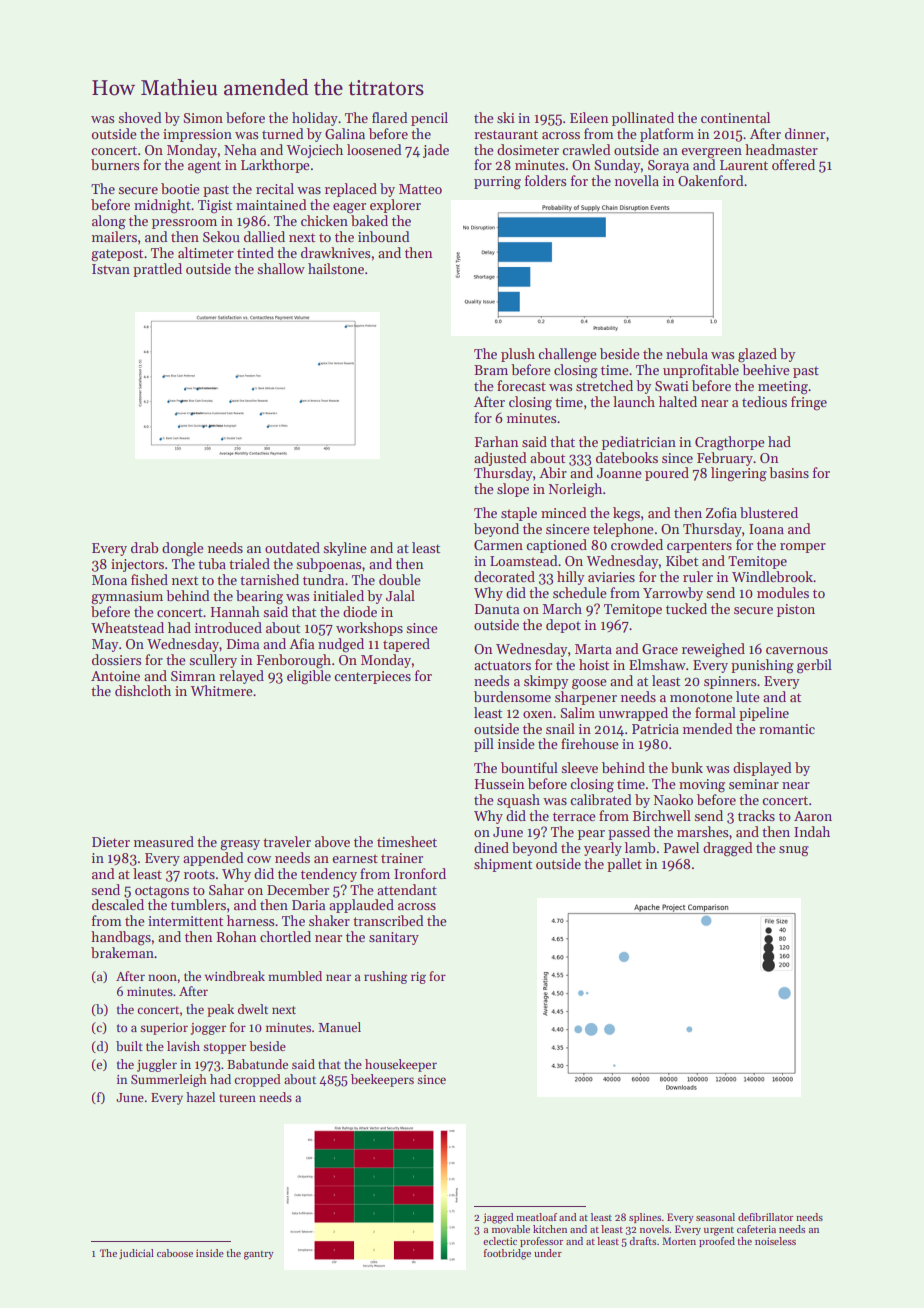 The height and width of the image is (1308, 924). What do you see at coordinates (735, 117) in the image?
I see `continental` at bounding box center [735, 117].
